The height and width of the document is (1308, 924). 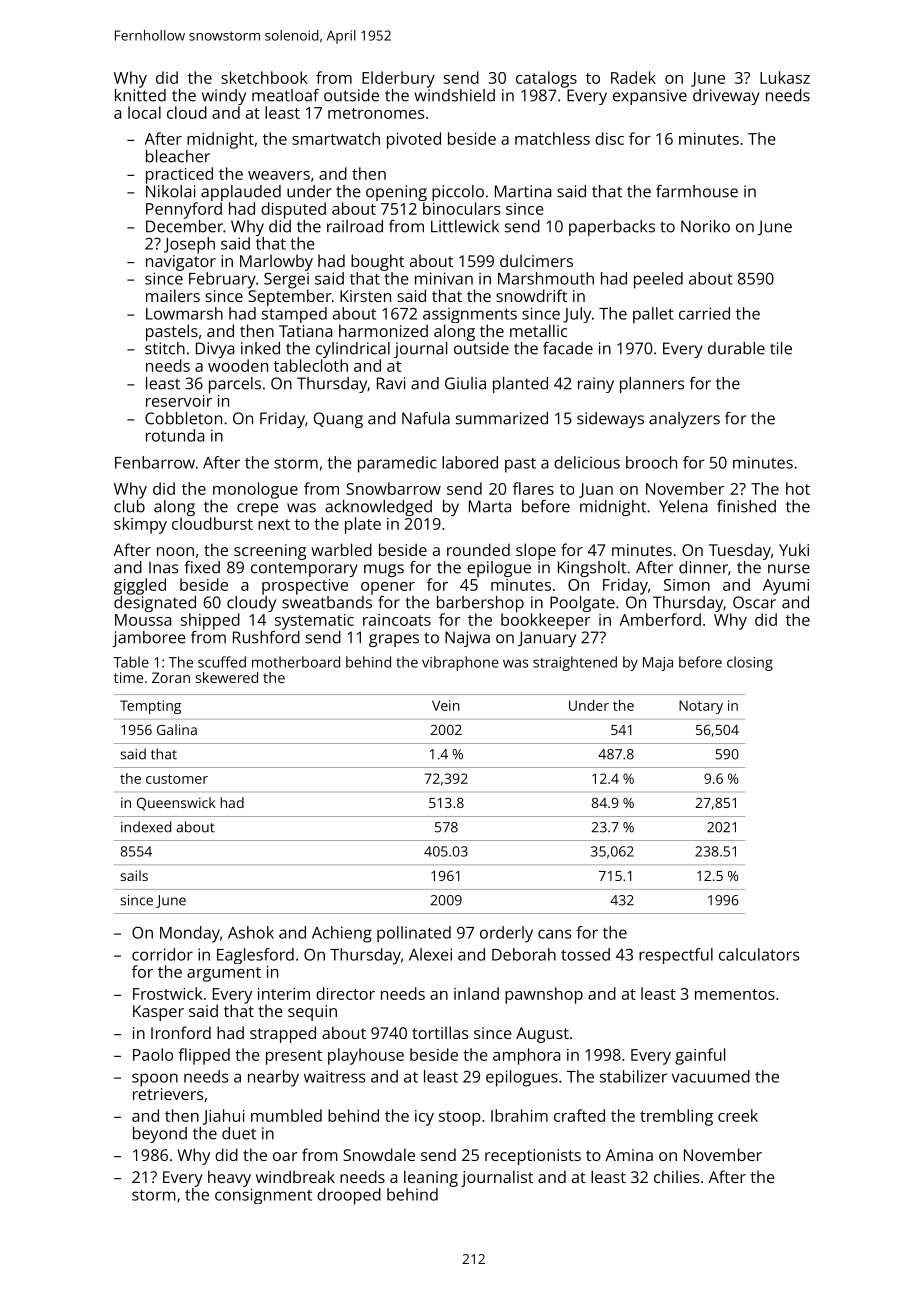 I want to click on calculators, so click(x=759, y=954).
